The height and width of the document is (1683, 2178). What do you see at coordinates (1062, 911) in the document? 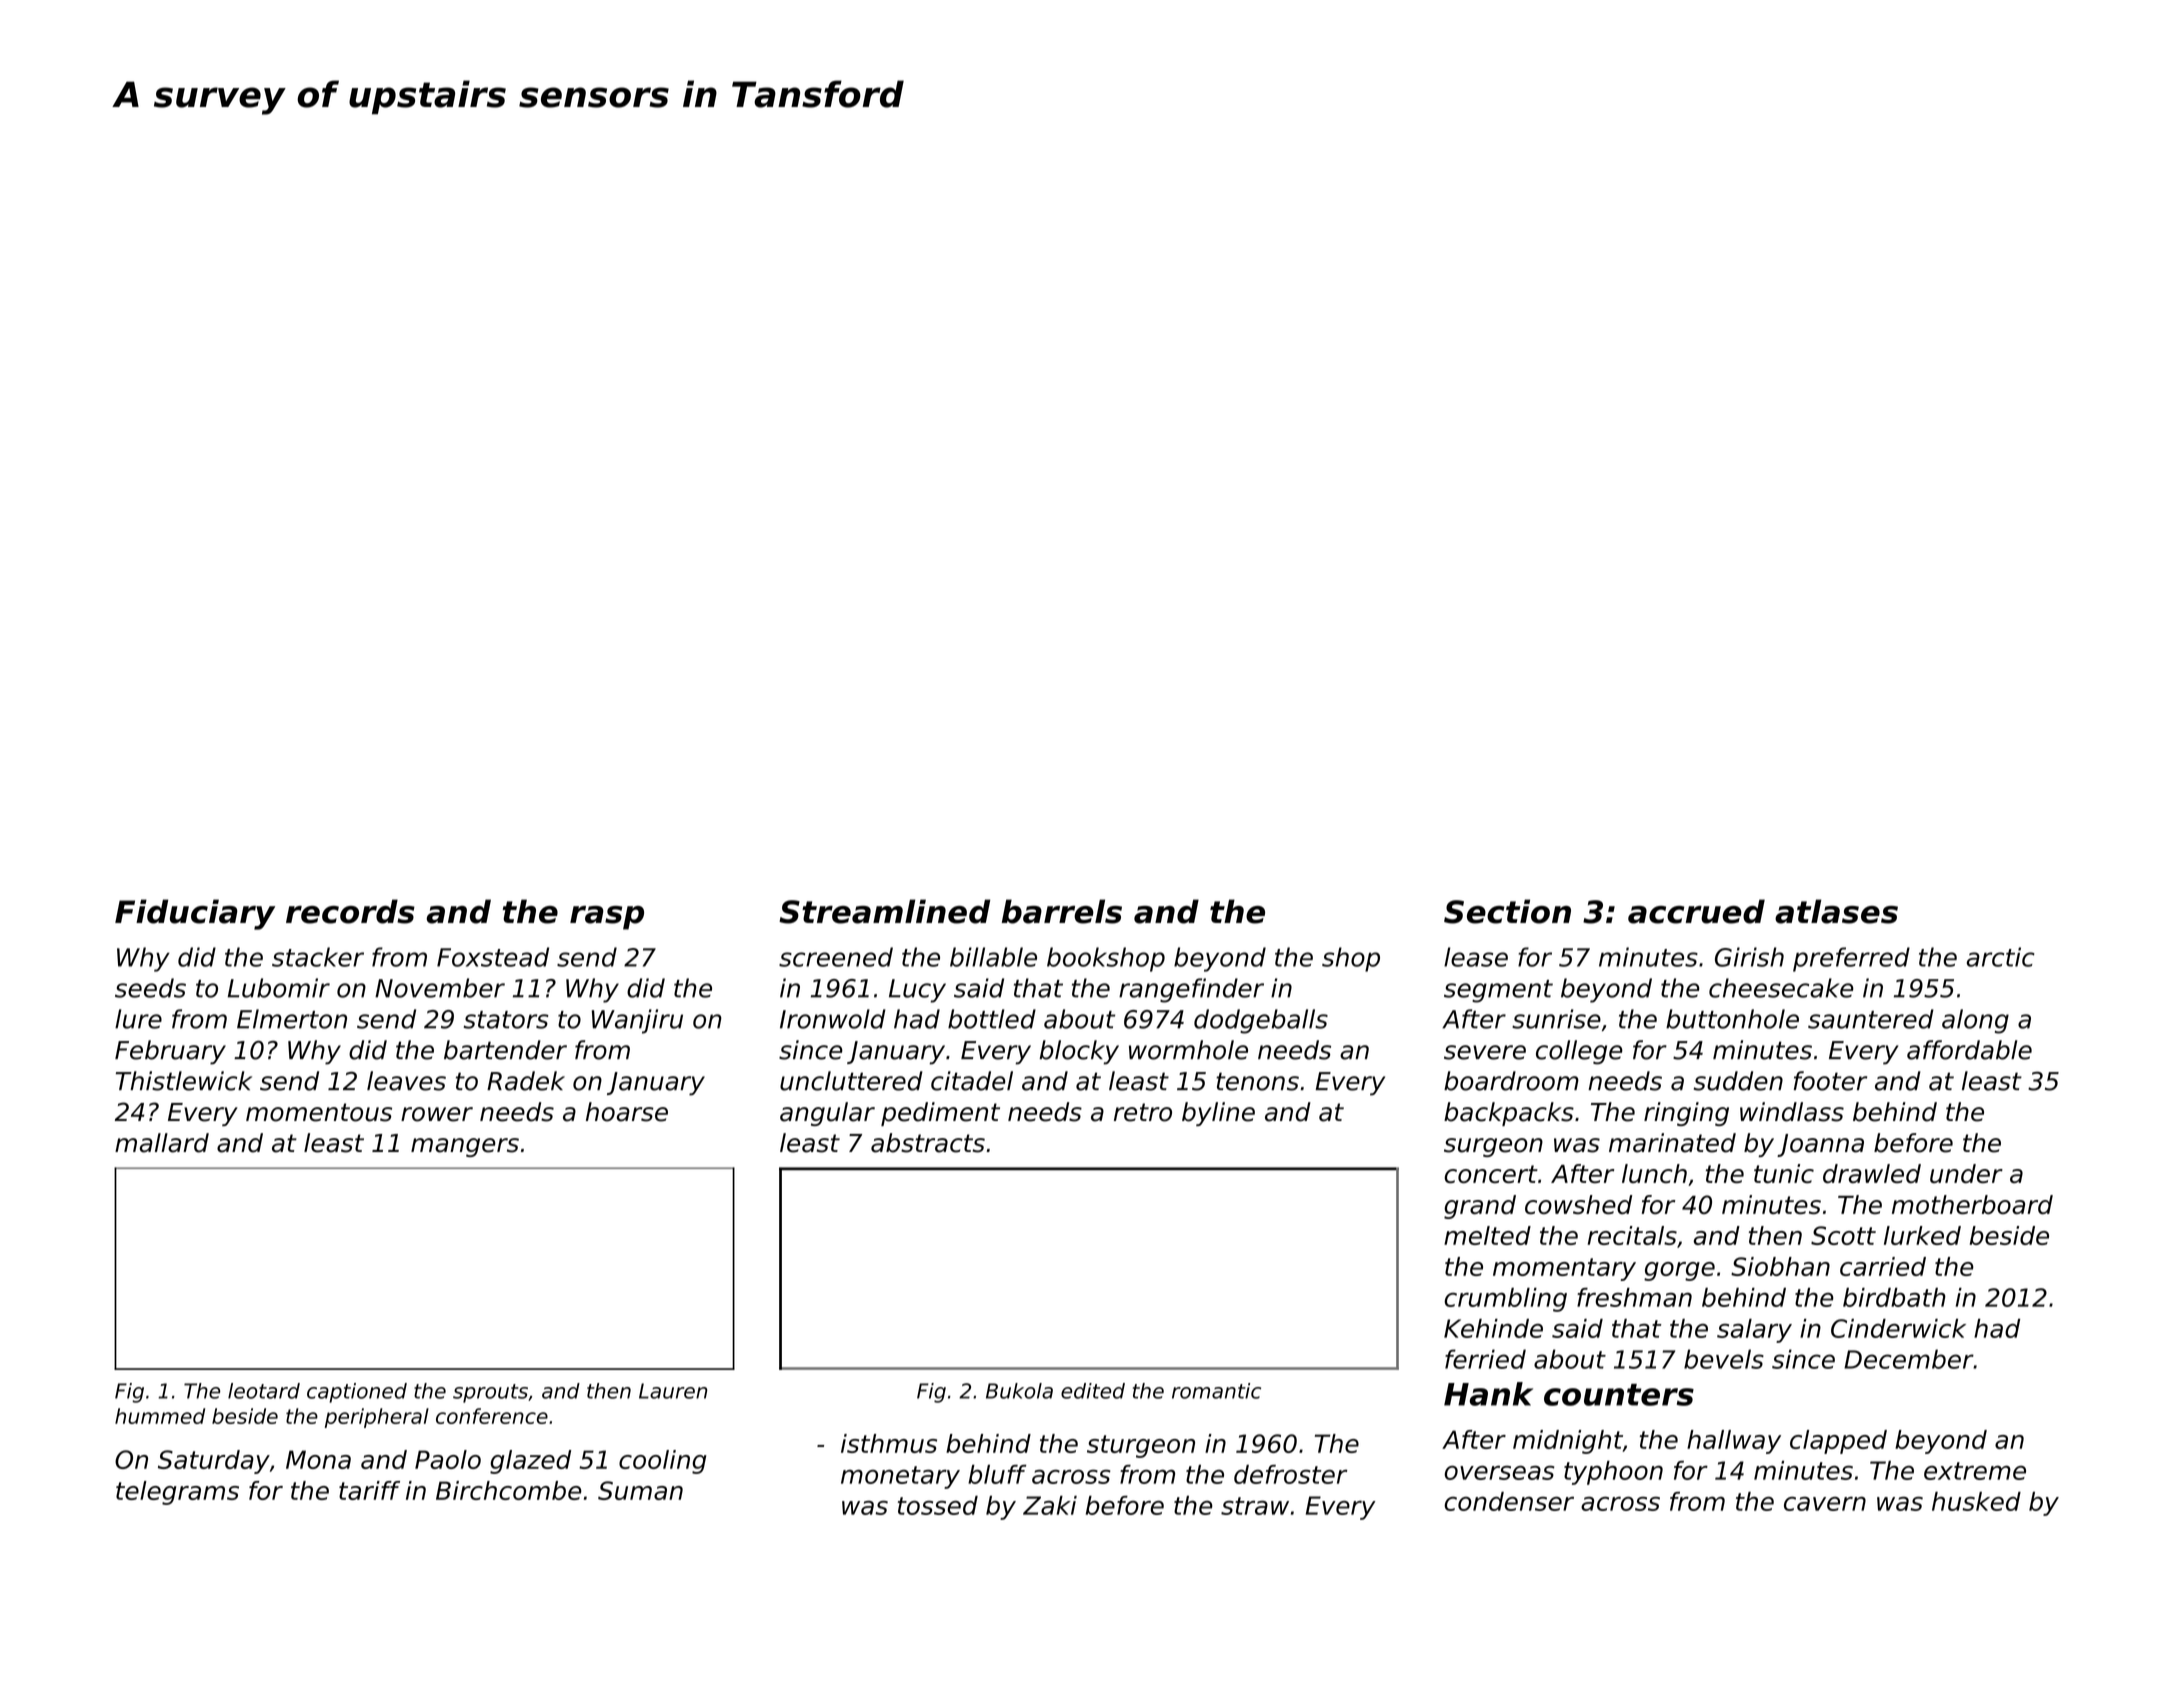
I see `barrels` at bounding box center [1062, 911].
